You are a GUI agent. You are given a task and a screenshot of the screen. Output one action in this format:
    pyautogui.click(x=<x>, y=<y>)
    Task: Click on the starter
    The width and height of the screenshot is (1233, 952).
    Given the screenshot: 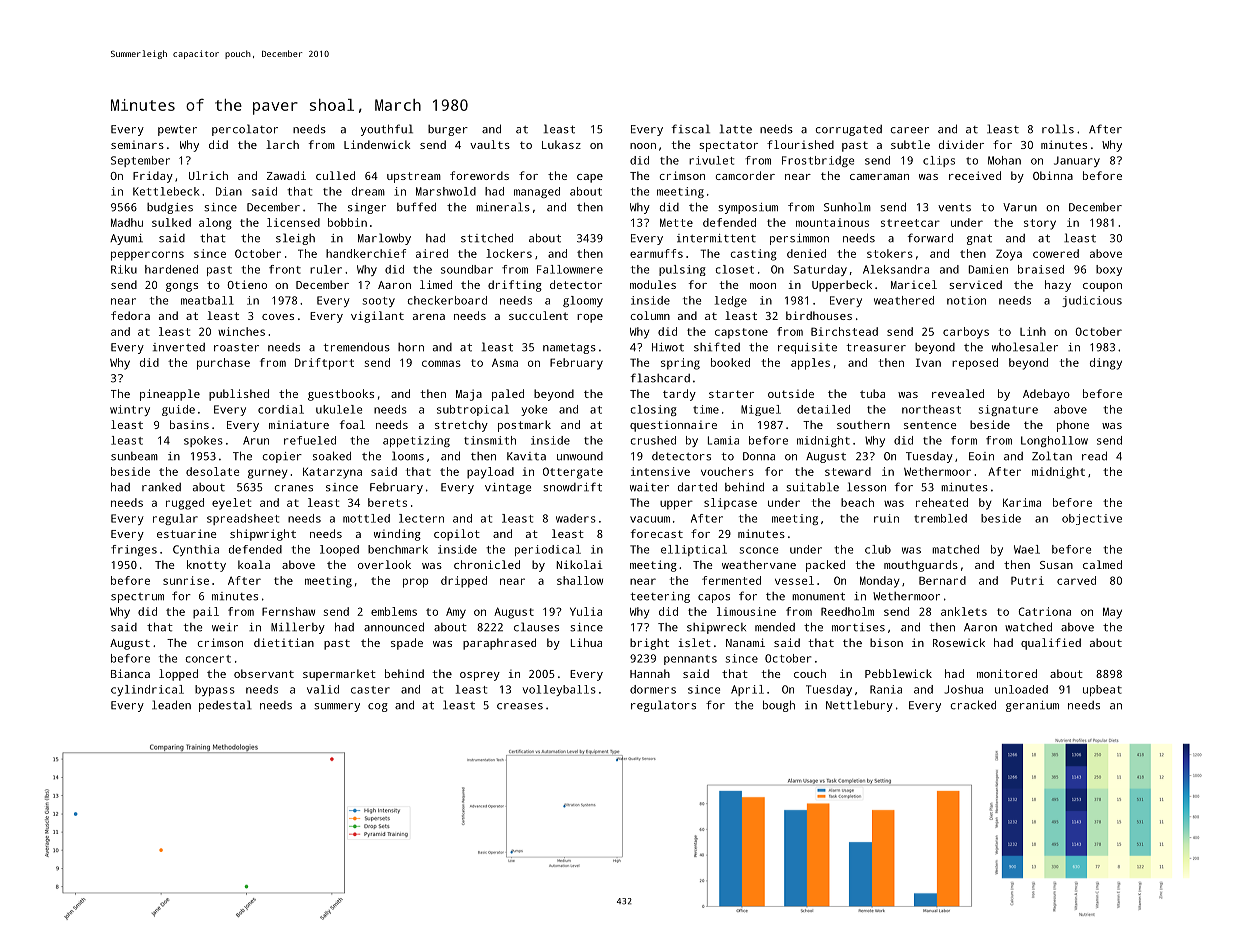 What is the action you would take?
    pyautogui.click(x=731, y=394)
